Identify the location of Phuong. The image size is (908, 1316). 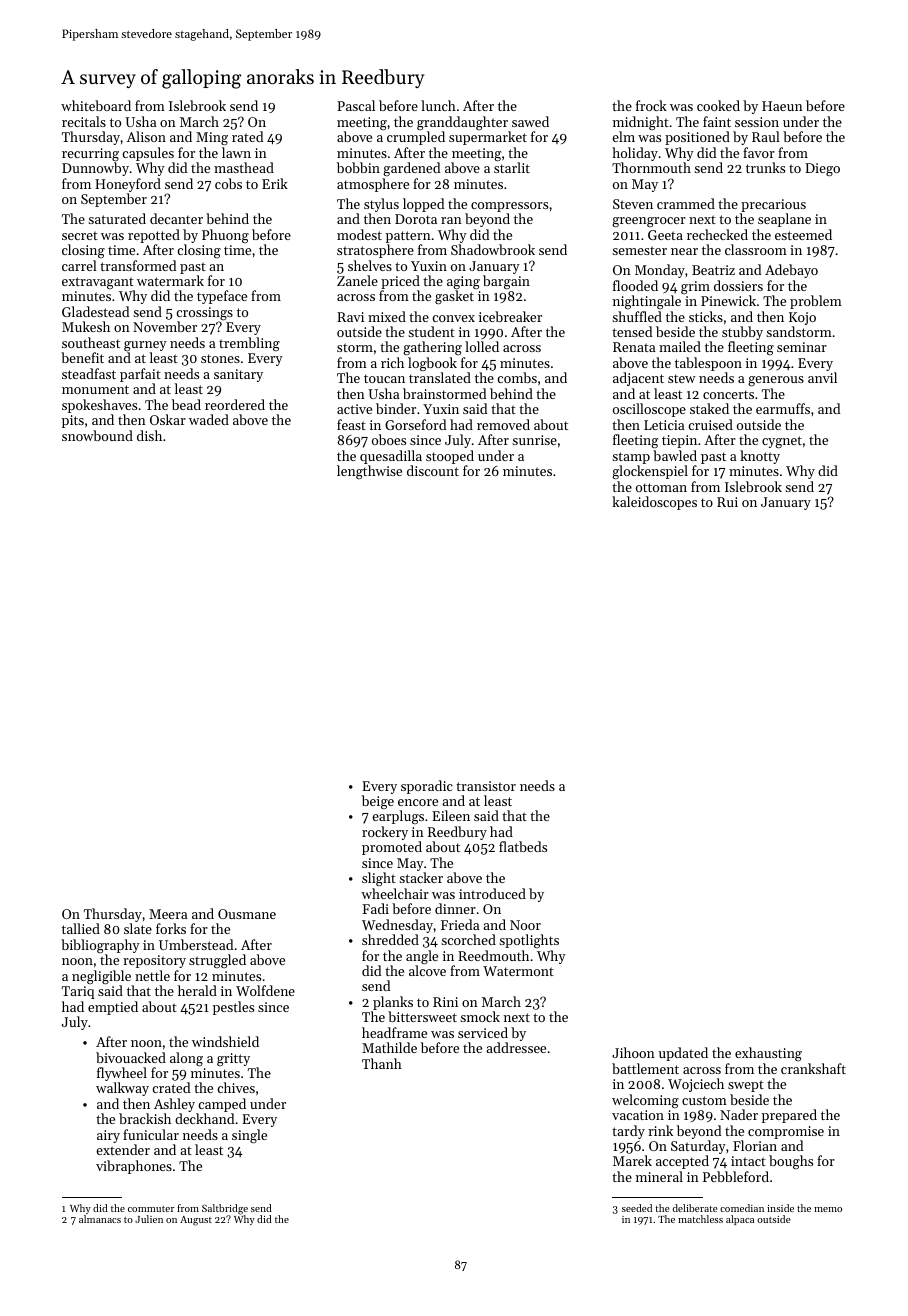
(225, 236).
